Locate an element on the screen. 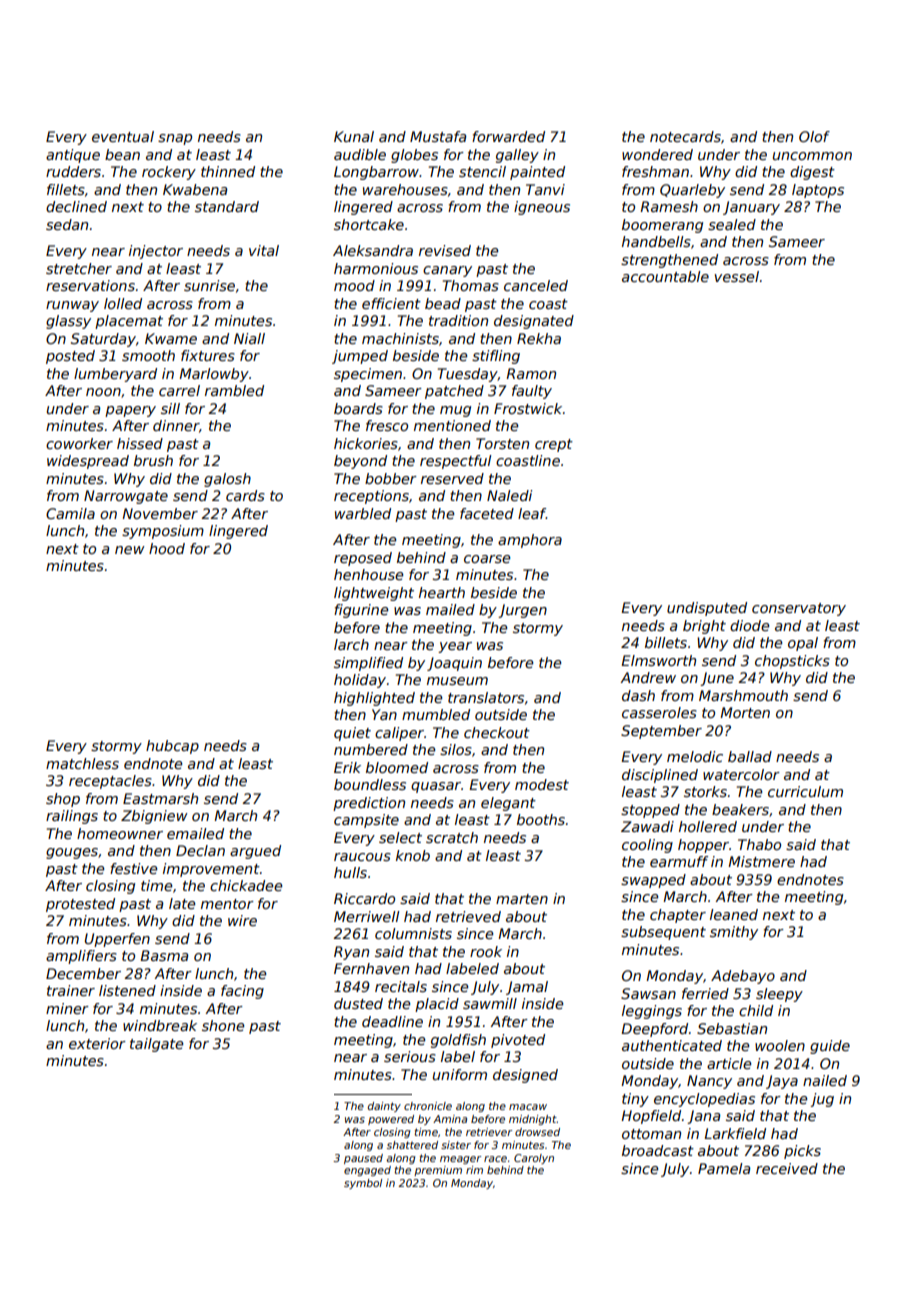  figurine is located at coordinates (361, 611).
